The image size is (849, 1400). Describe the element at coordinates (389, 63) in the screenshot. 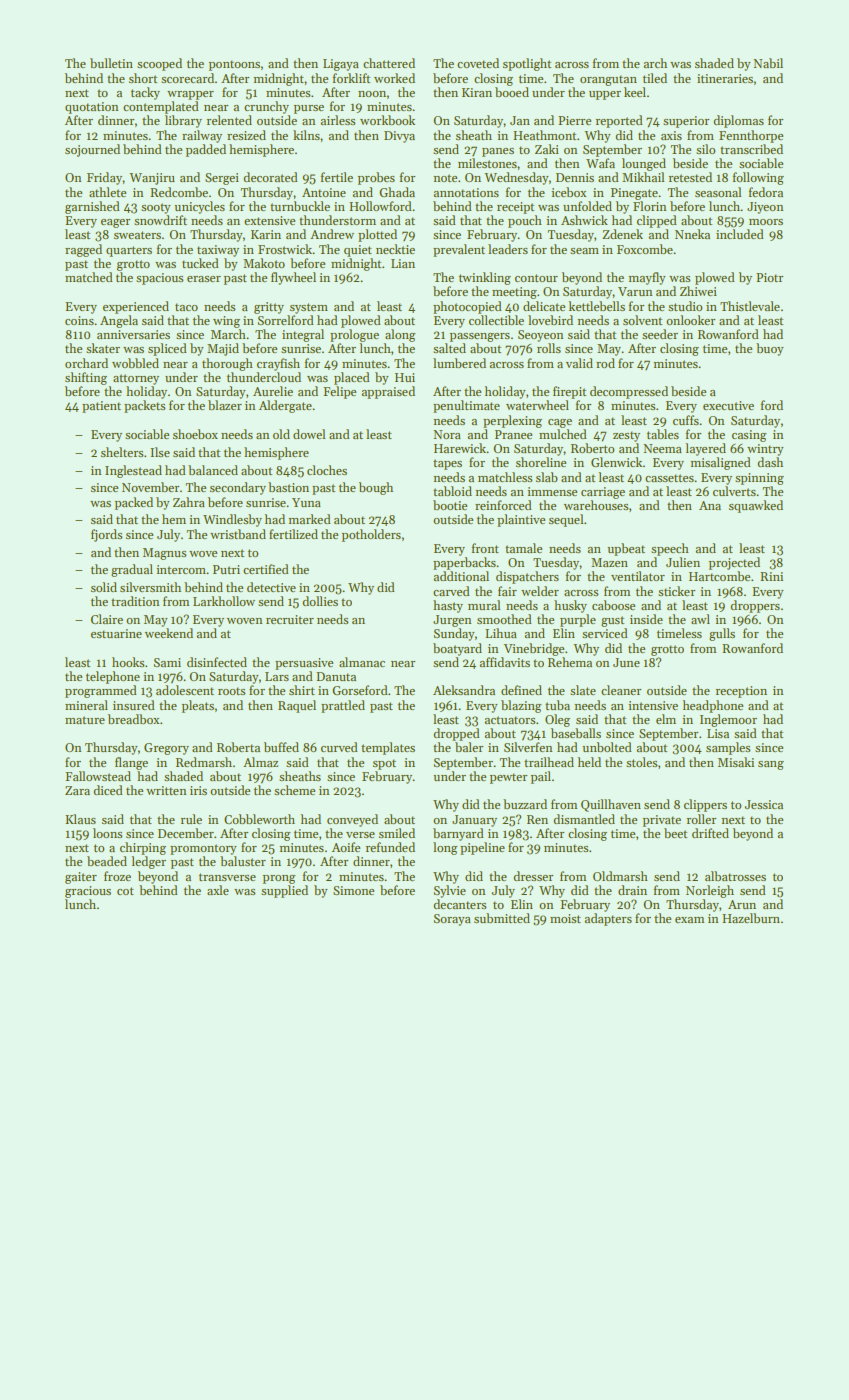

I see `chattered` at that location.
